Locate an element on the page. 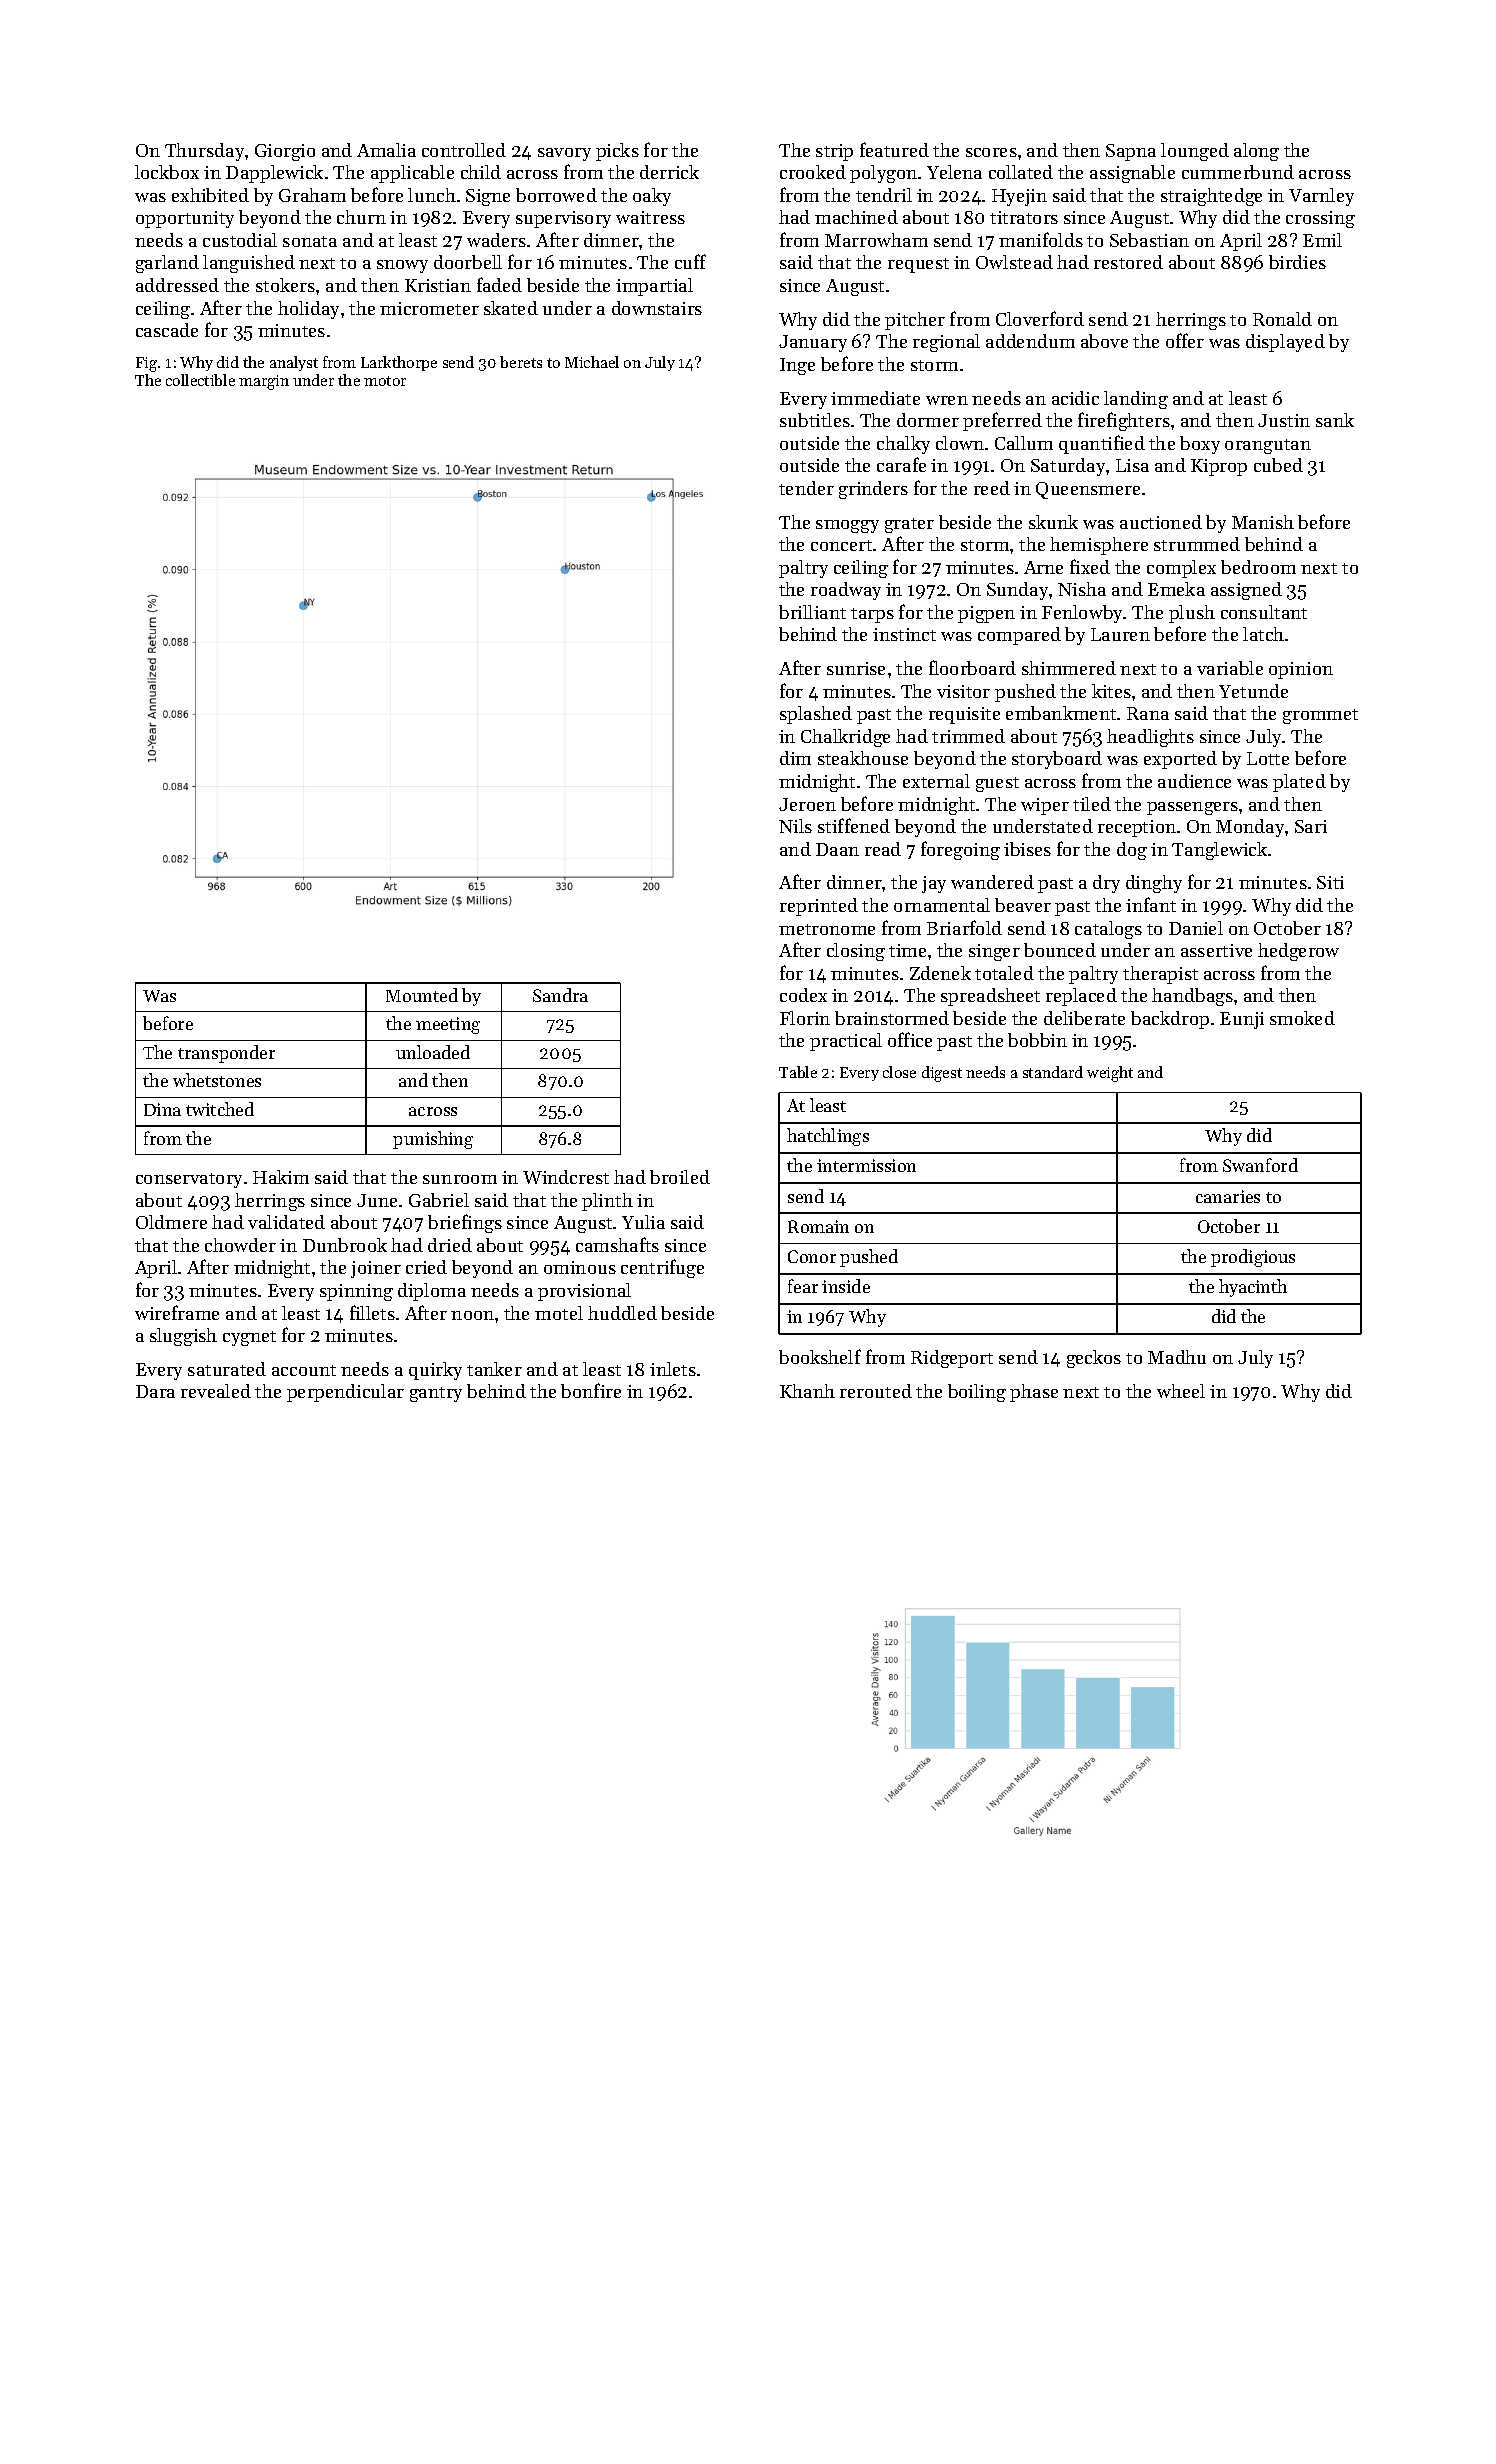  ibises is located at coordinates (1027, 849).
